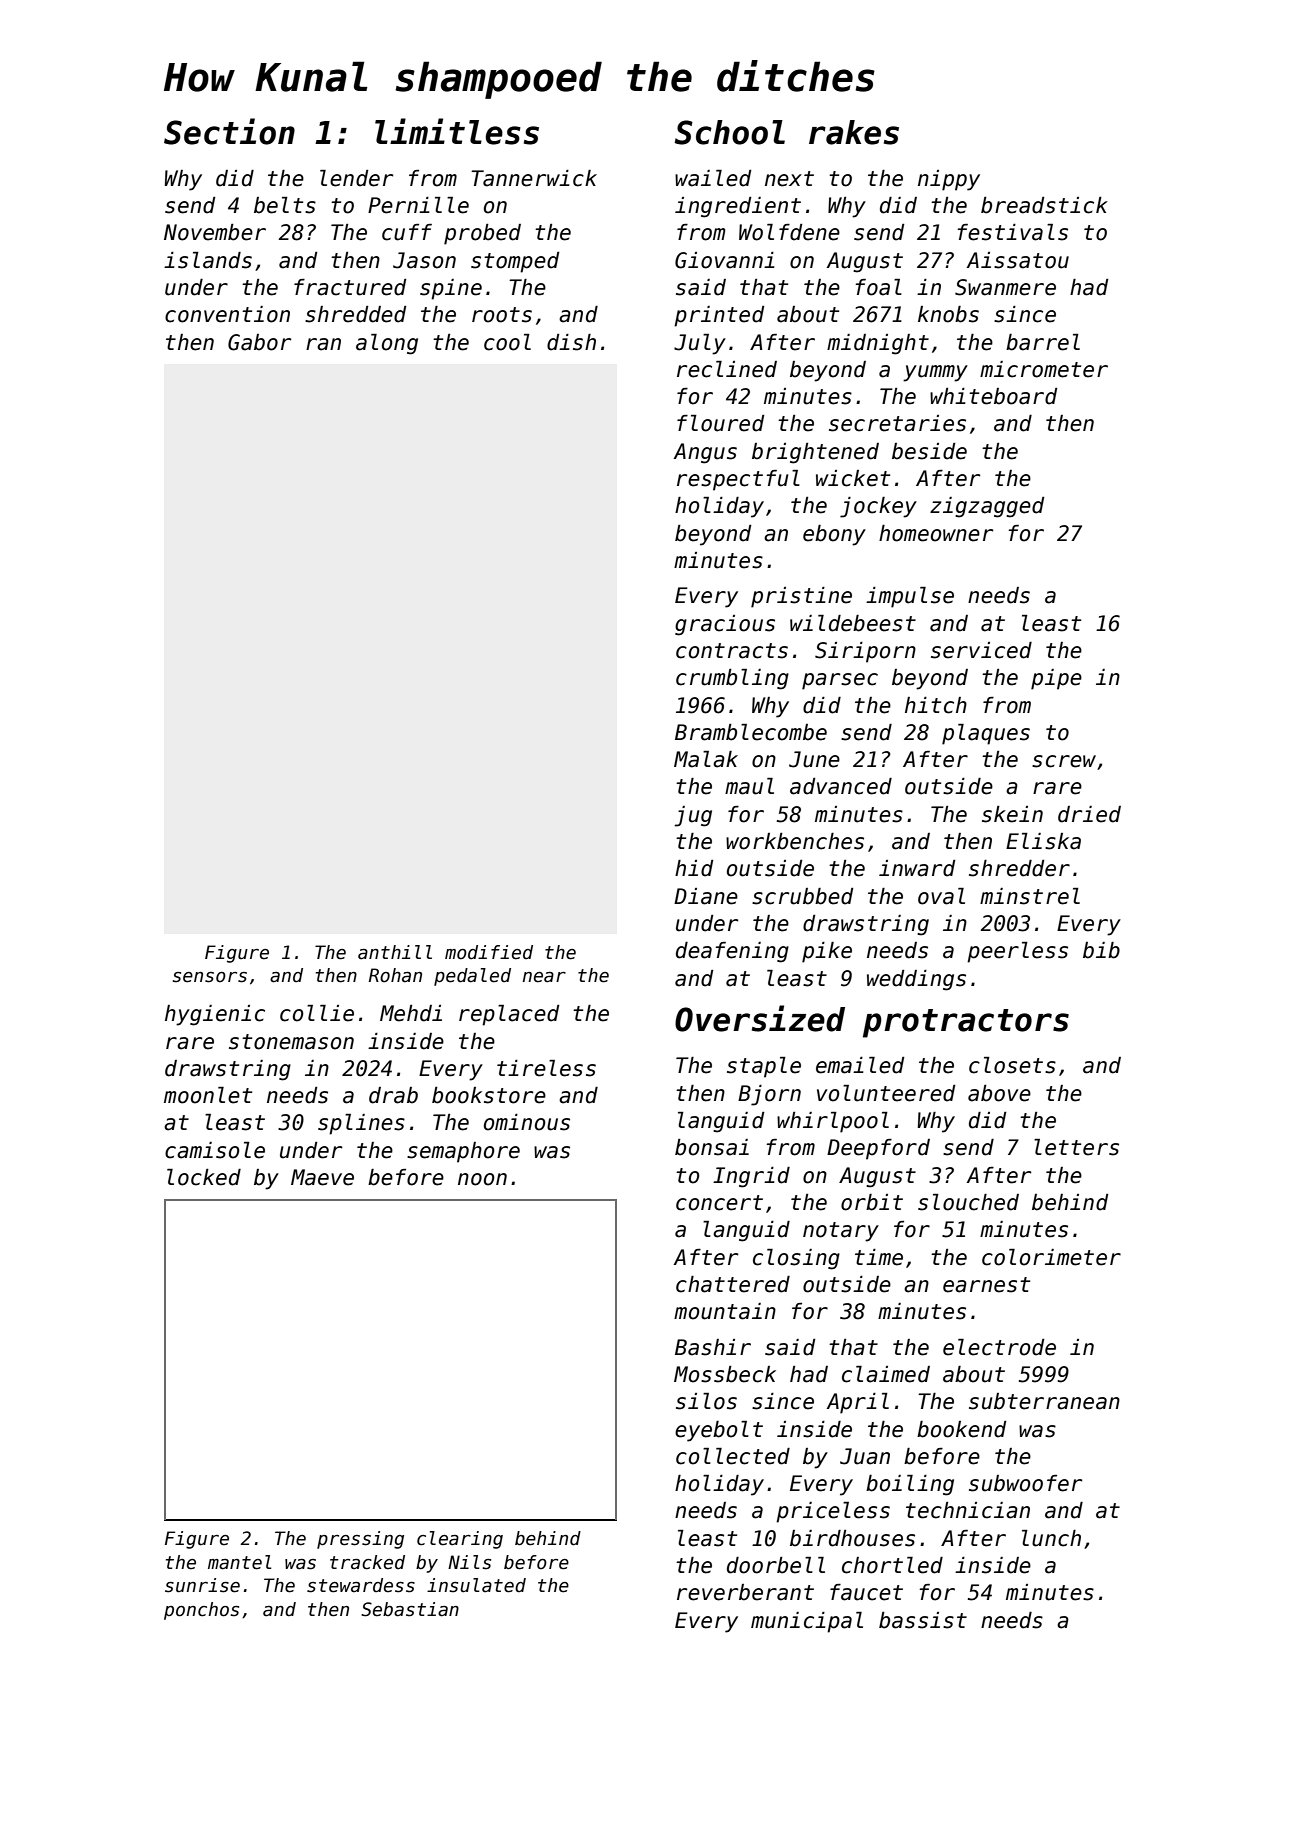  I want to click on barrel, so click(1043, 342).
